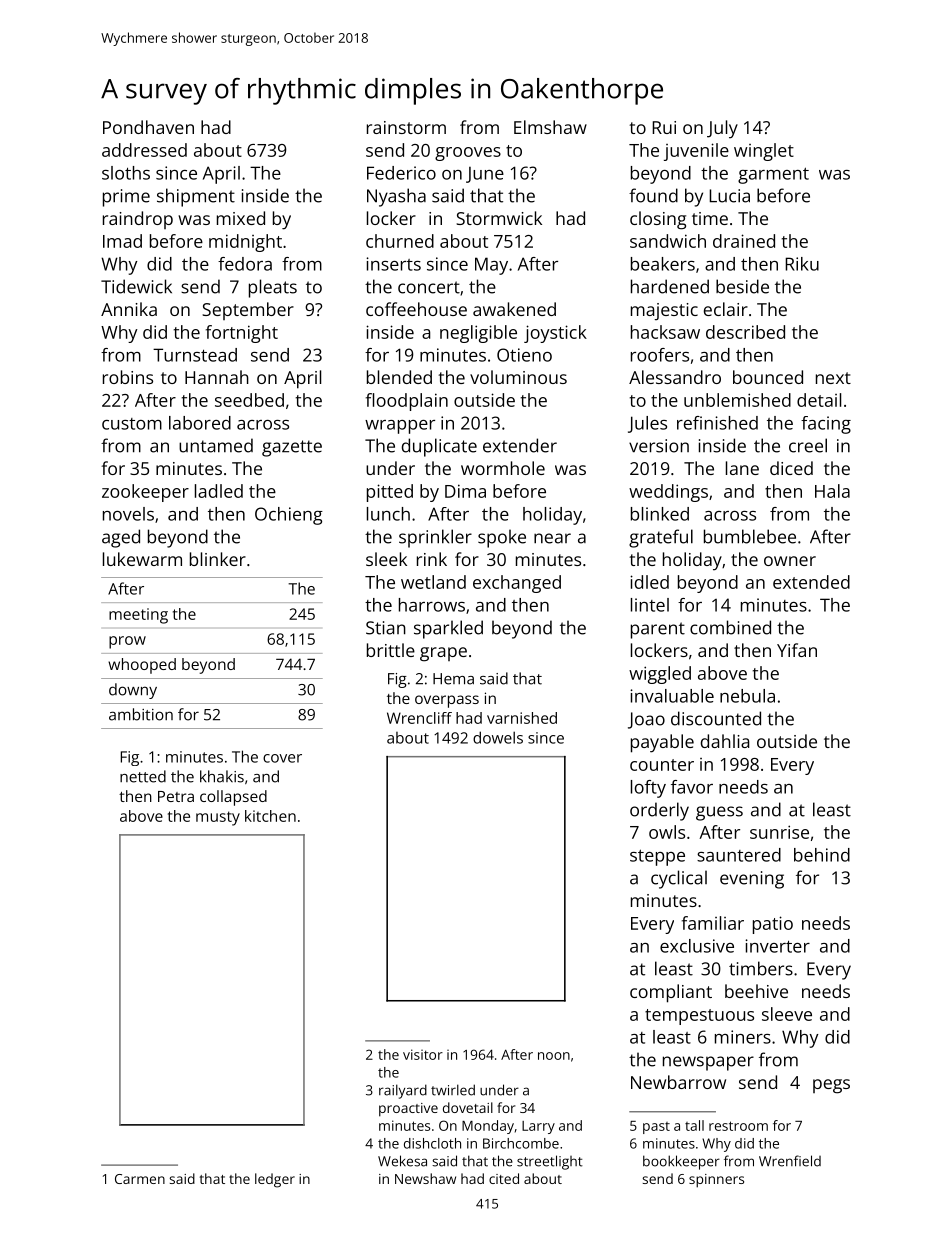  What do you see at coordinates (140, 1179) in the page?
I see `Carmen` at bounding box center [140, 1179].
